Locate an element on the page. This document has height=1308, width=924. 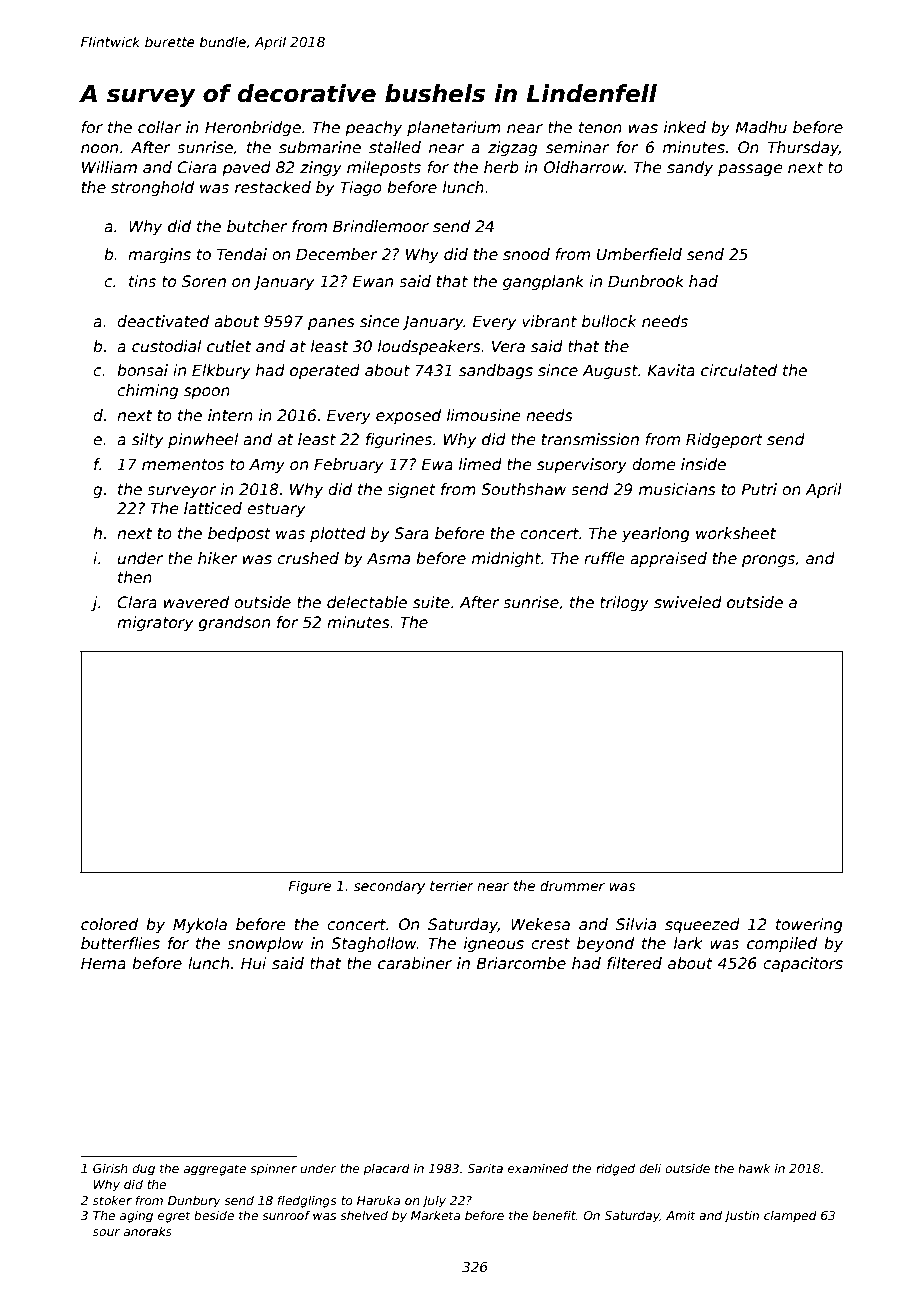
migratory is located at coordinates (155, 623).
